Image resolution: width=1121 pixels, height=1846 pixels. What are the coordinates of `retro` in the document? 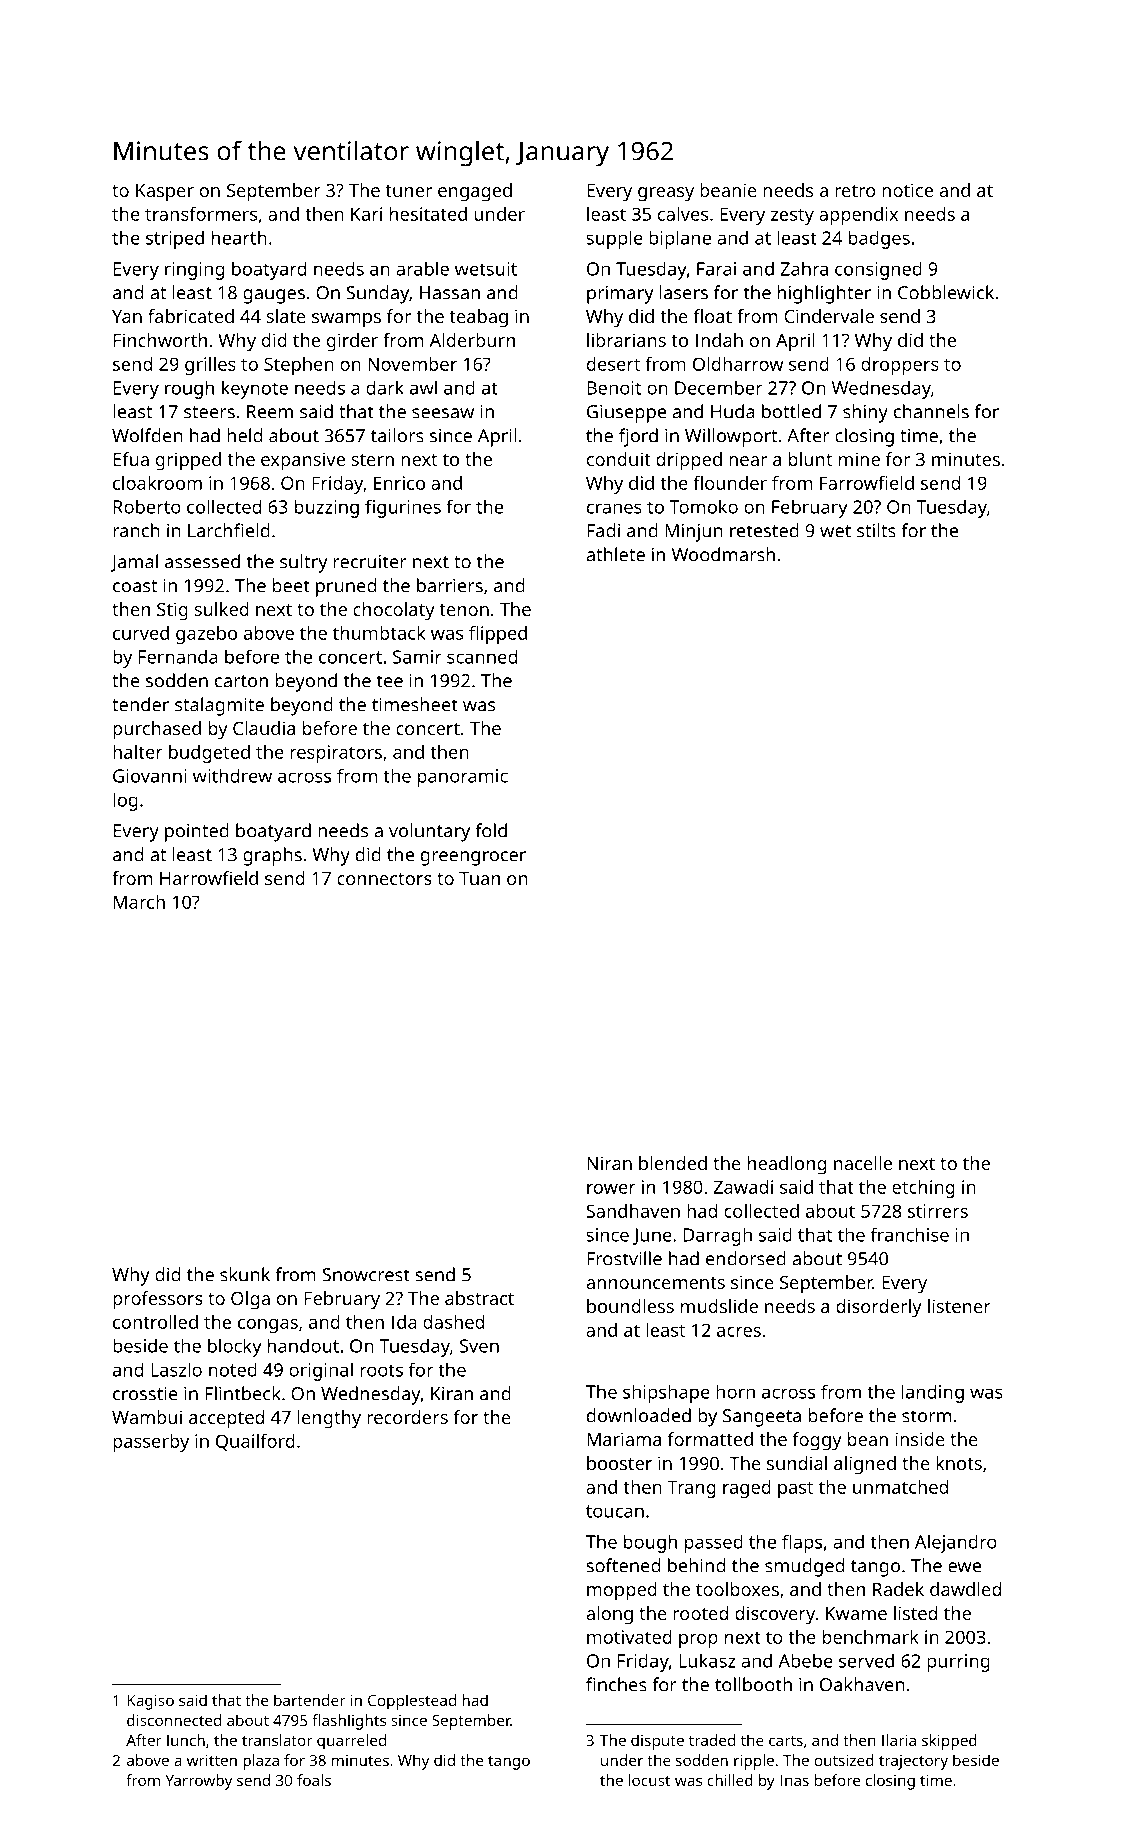 It's located at (855, 191).
